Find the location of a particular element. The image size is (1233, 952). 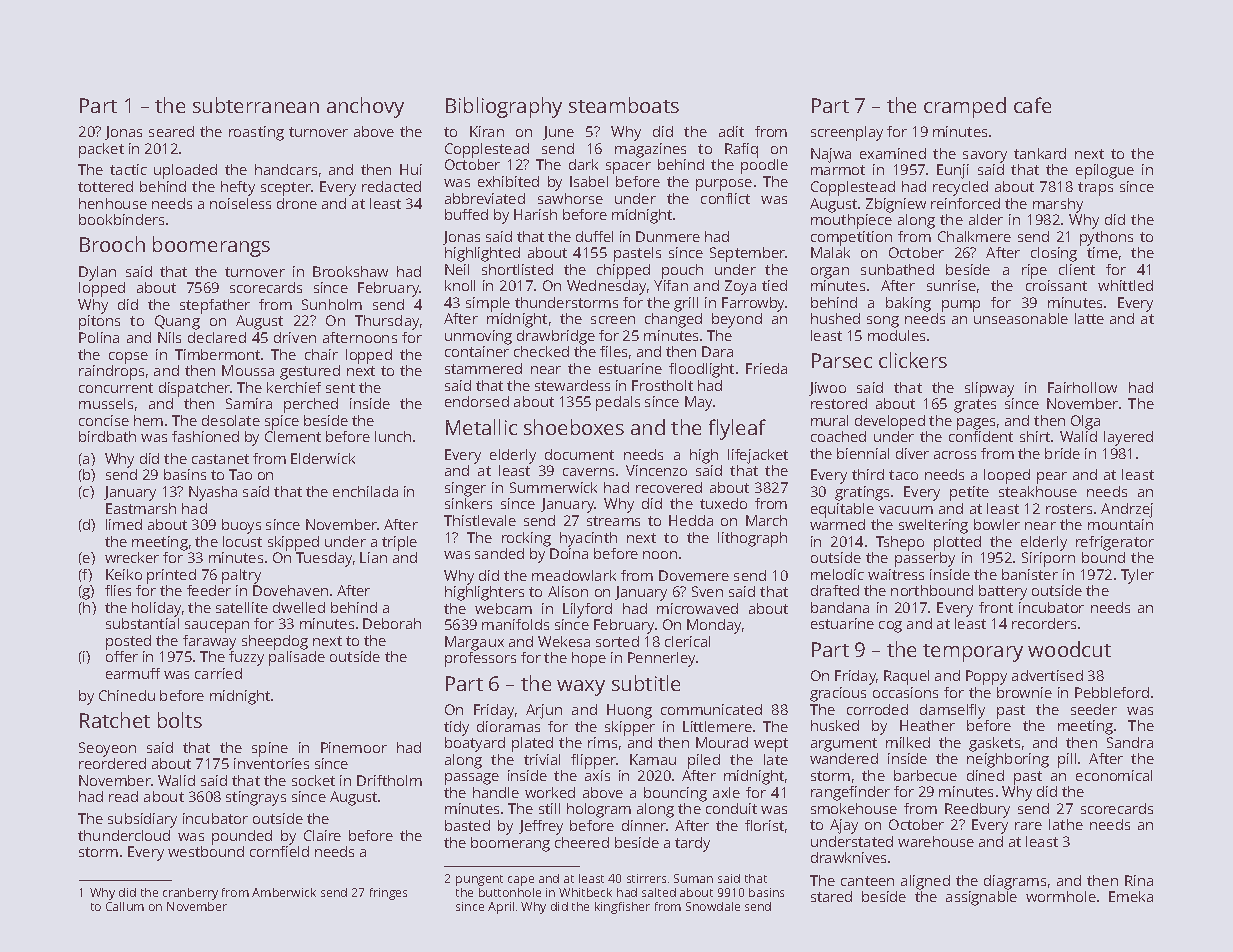

cafe is located at coordinates (1032, 105).
